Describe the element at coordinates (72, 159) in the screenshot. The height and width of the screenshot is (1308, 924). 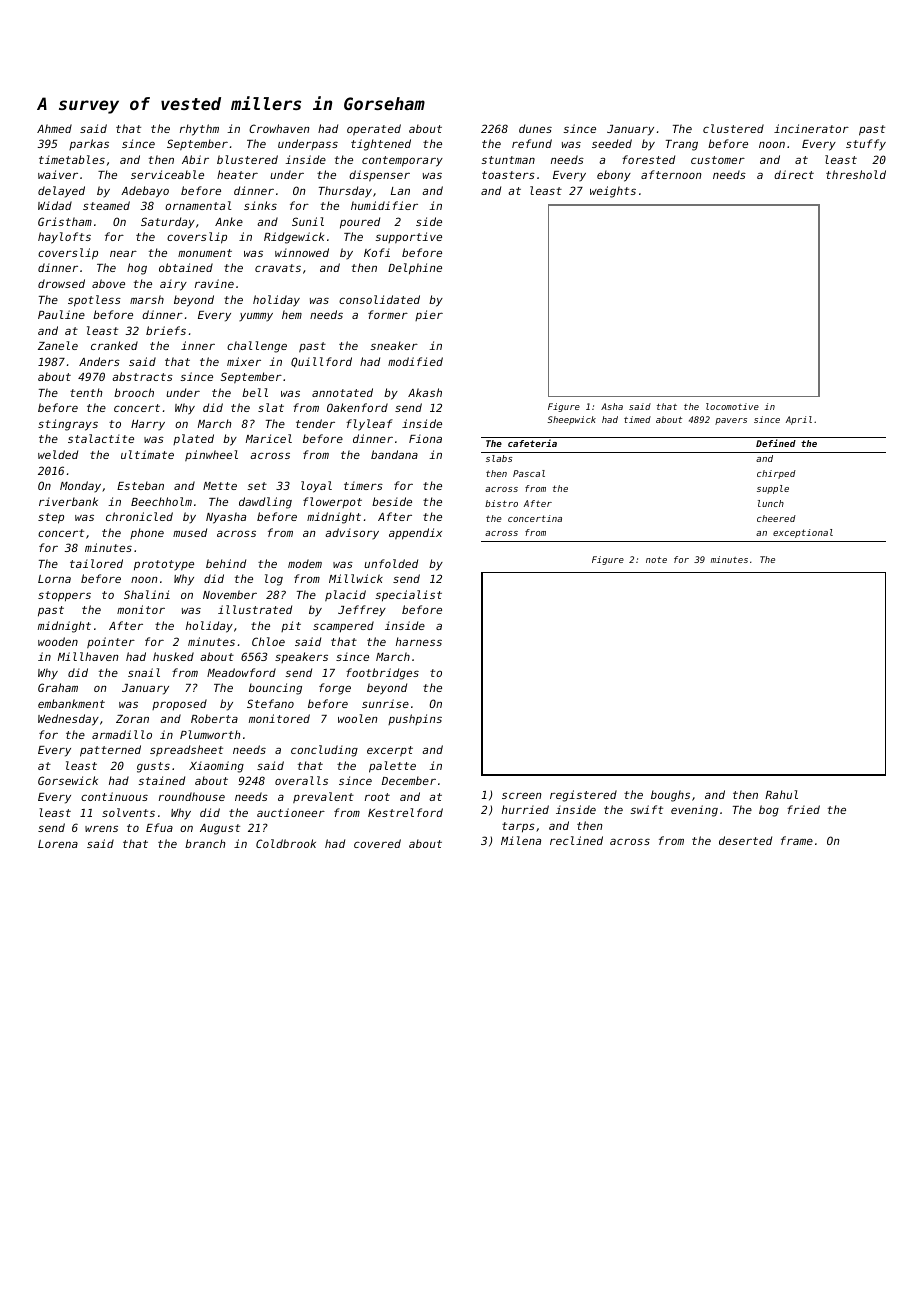
I see `timetables` at that location.
